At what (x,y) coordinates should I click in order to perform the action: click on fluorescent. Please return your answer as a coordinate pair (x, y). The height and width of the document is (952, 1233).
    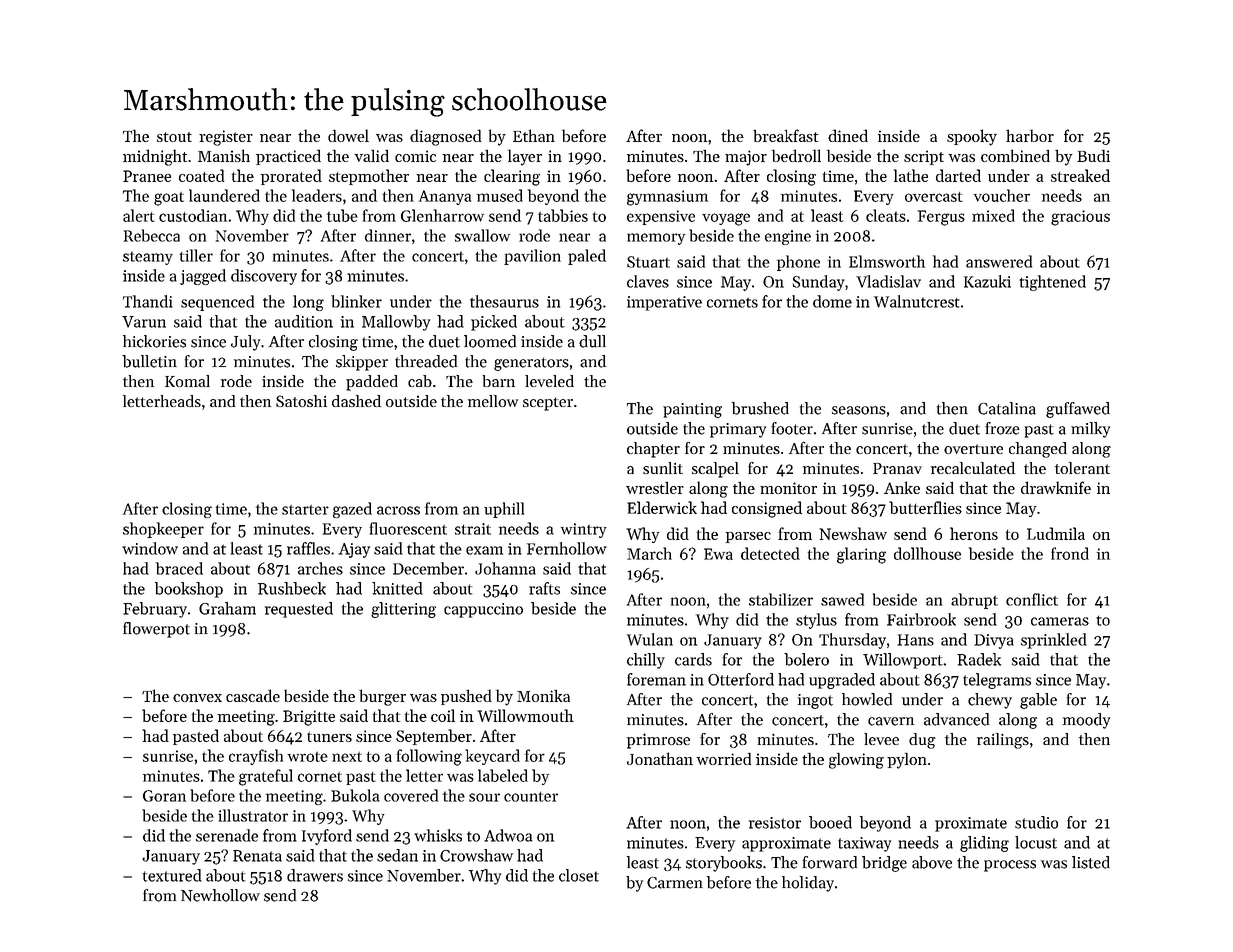
    Looking at the image, I should click on (408, 528).
